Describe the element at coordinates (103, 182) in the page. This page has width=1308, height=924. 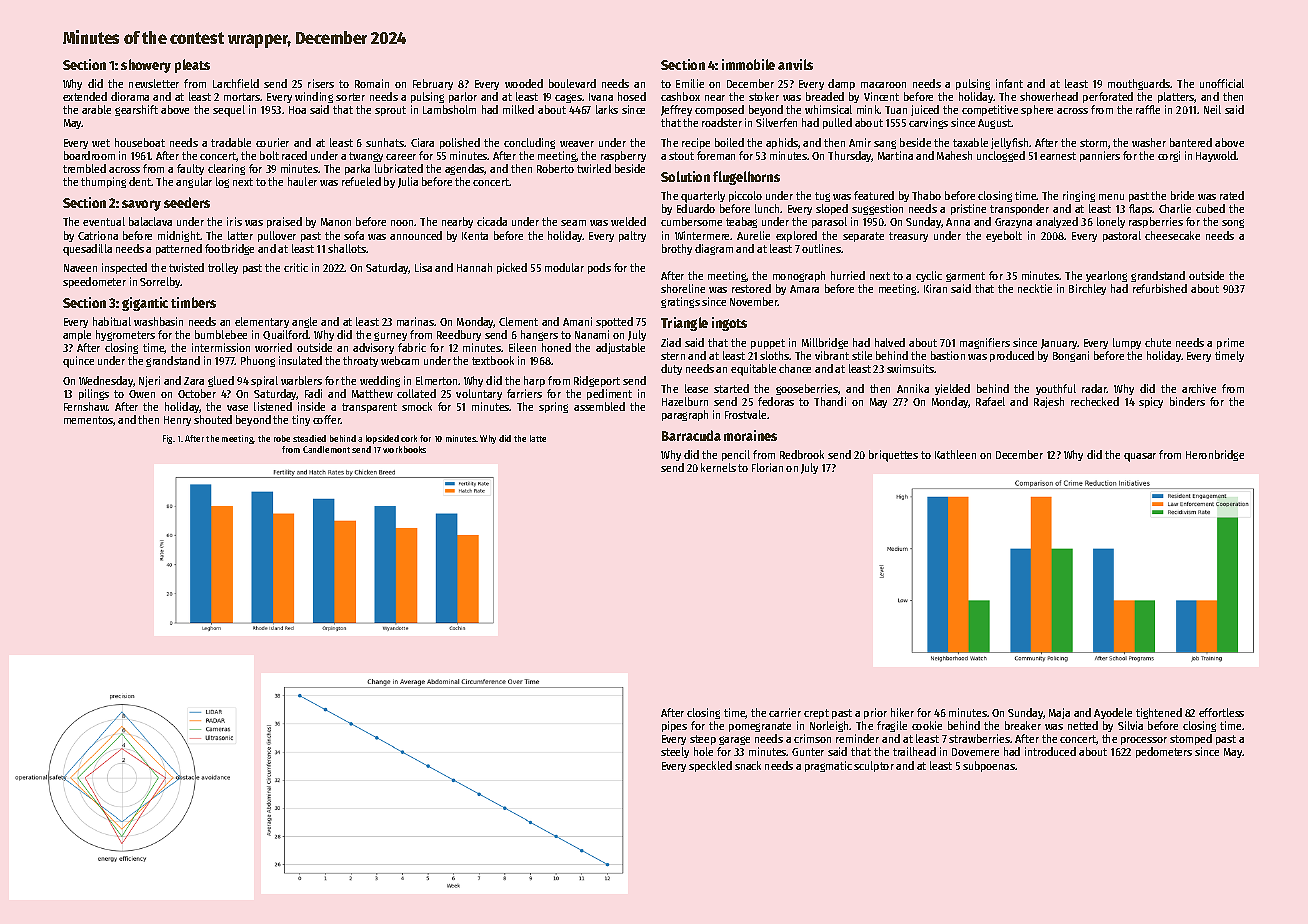
I see `thumping` at that location.
